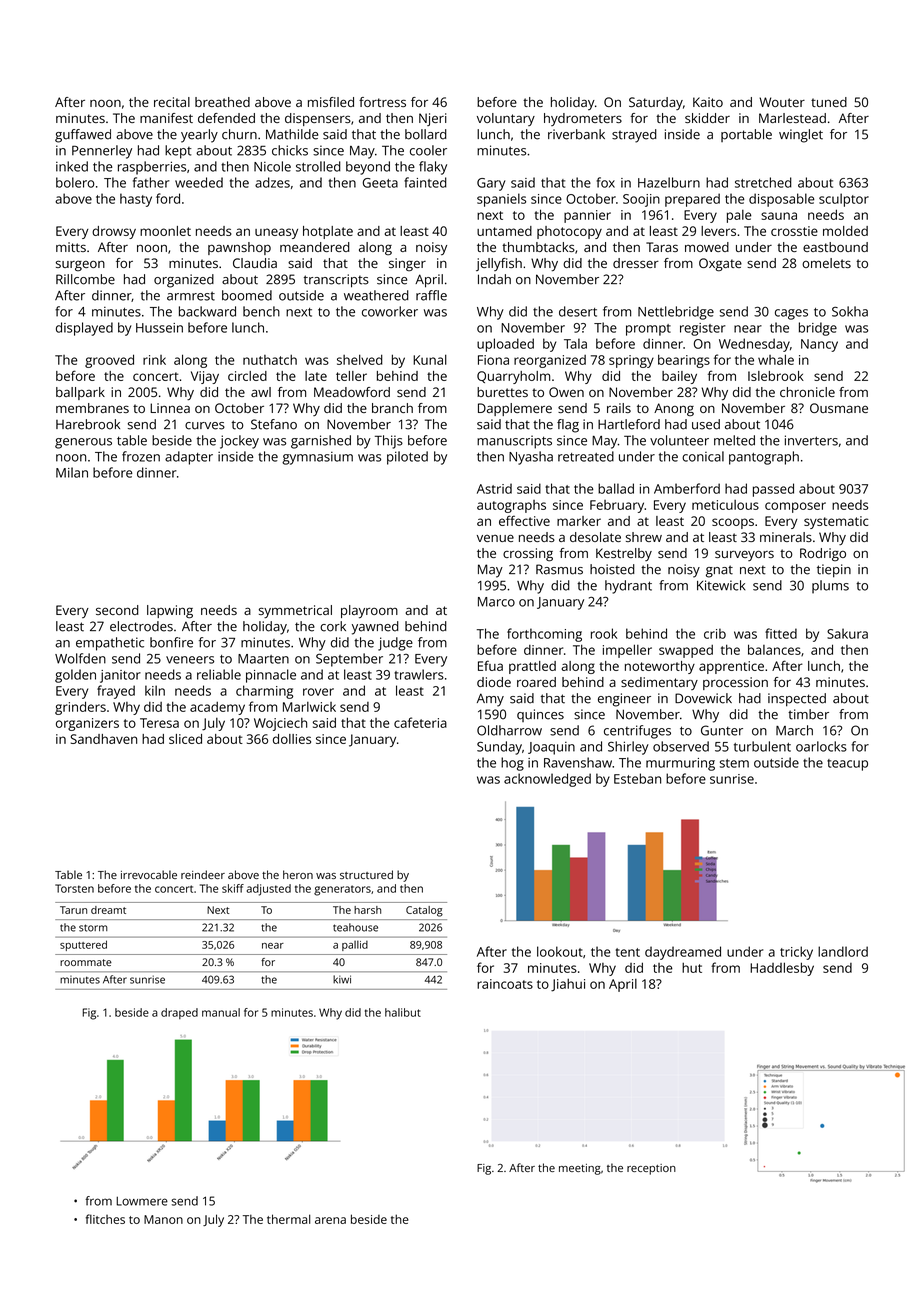 The image size is (924, 1308). What do you see at coordinates (566, 392) in the page?
I see `Owen` at bounding box center [566, 392].
